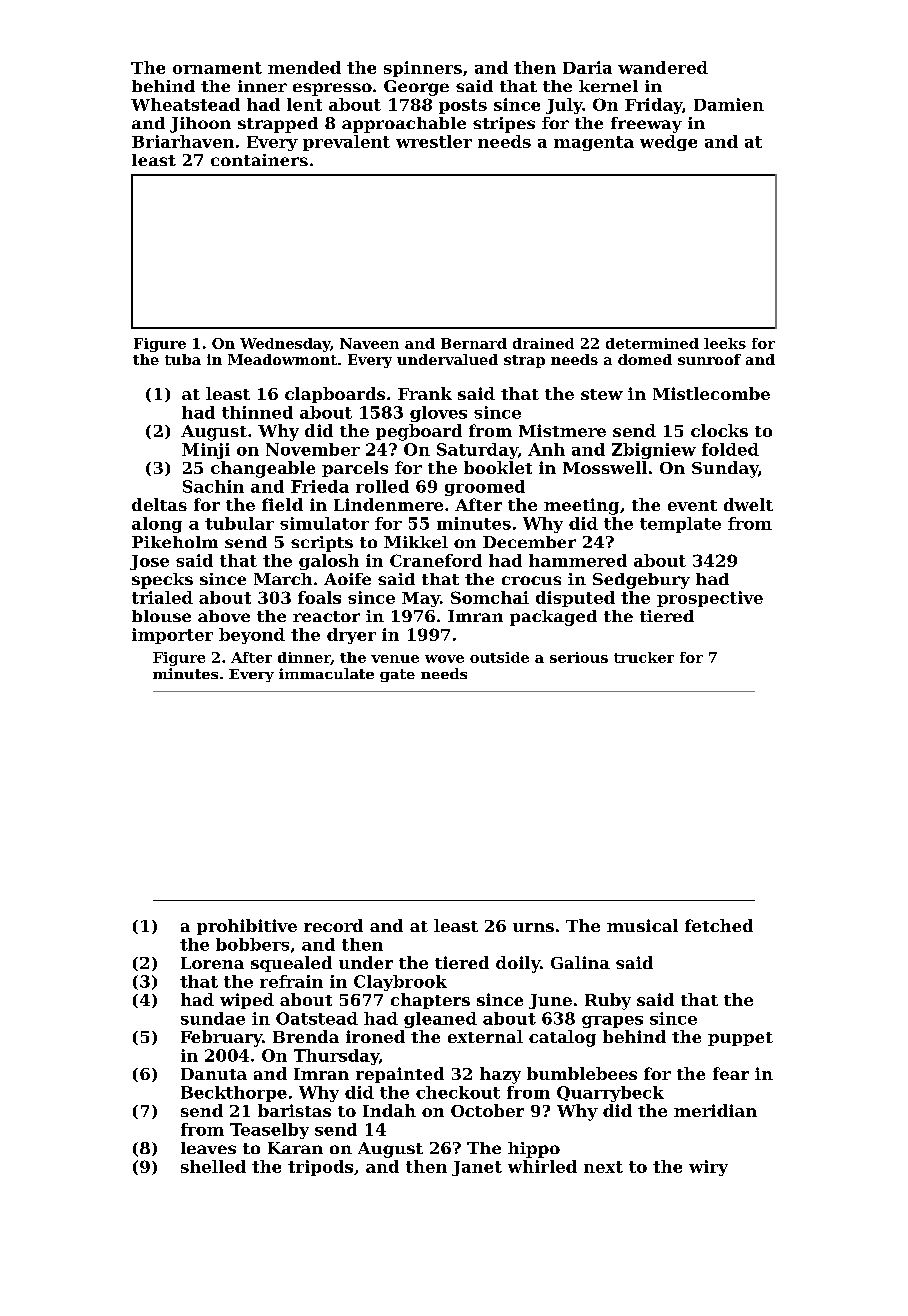 Image resolution: width=908 pixels, height=1316 pixels. What do you see at coordinates (474, 343) in the screenshot?
I see `Bernard` at bounding box center [474, 343].
